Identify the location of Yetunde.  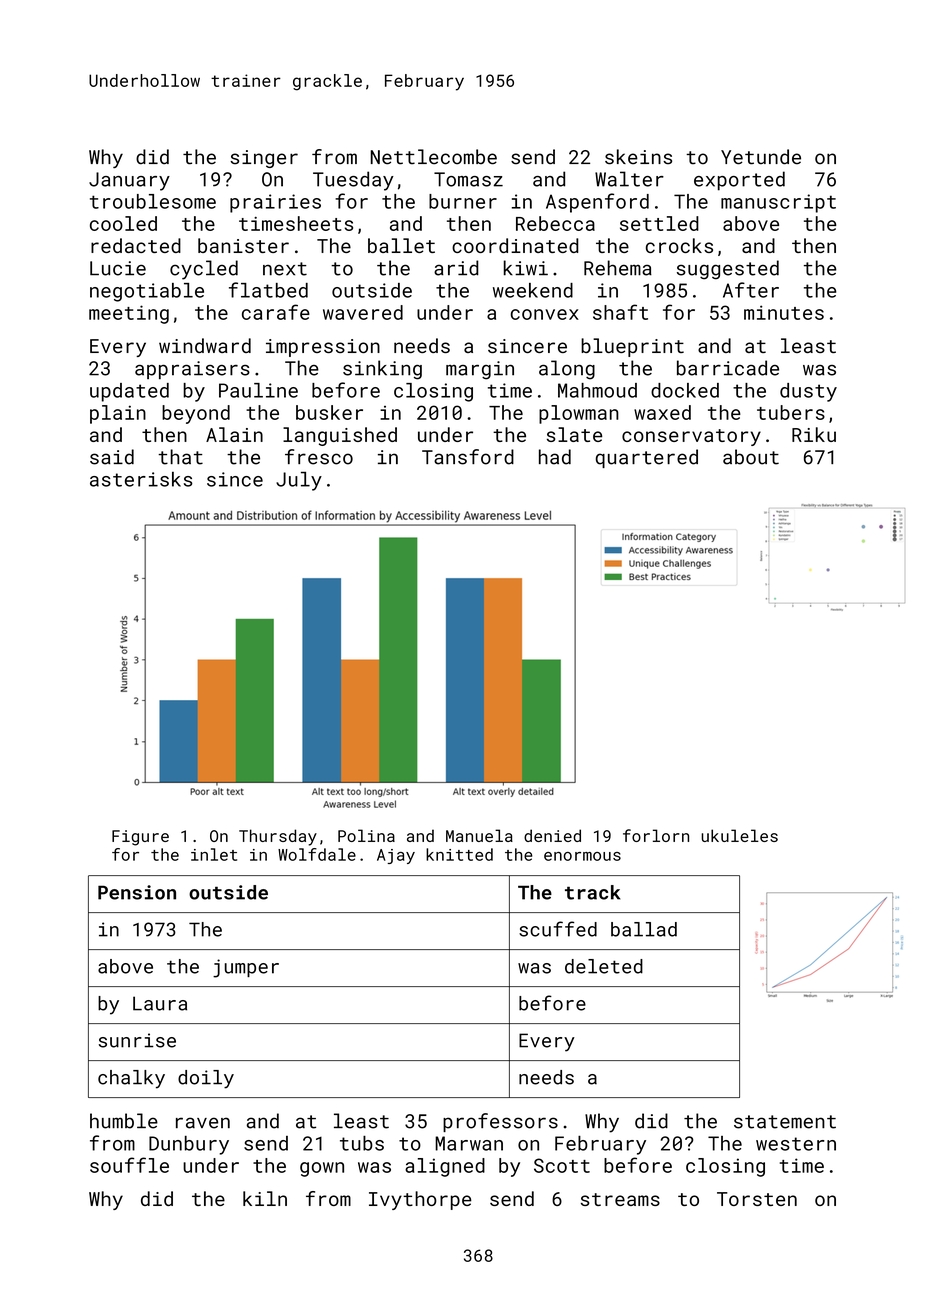
(761, 157).
